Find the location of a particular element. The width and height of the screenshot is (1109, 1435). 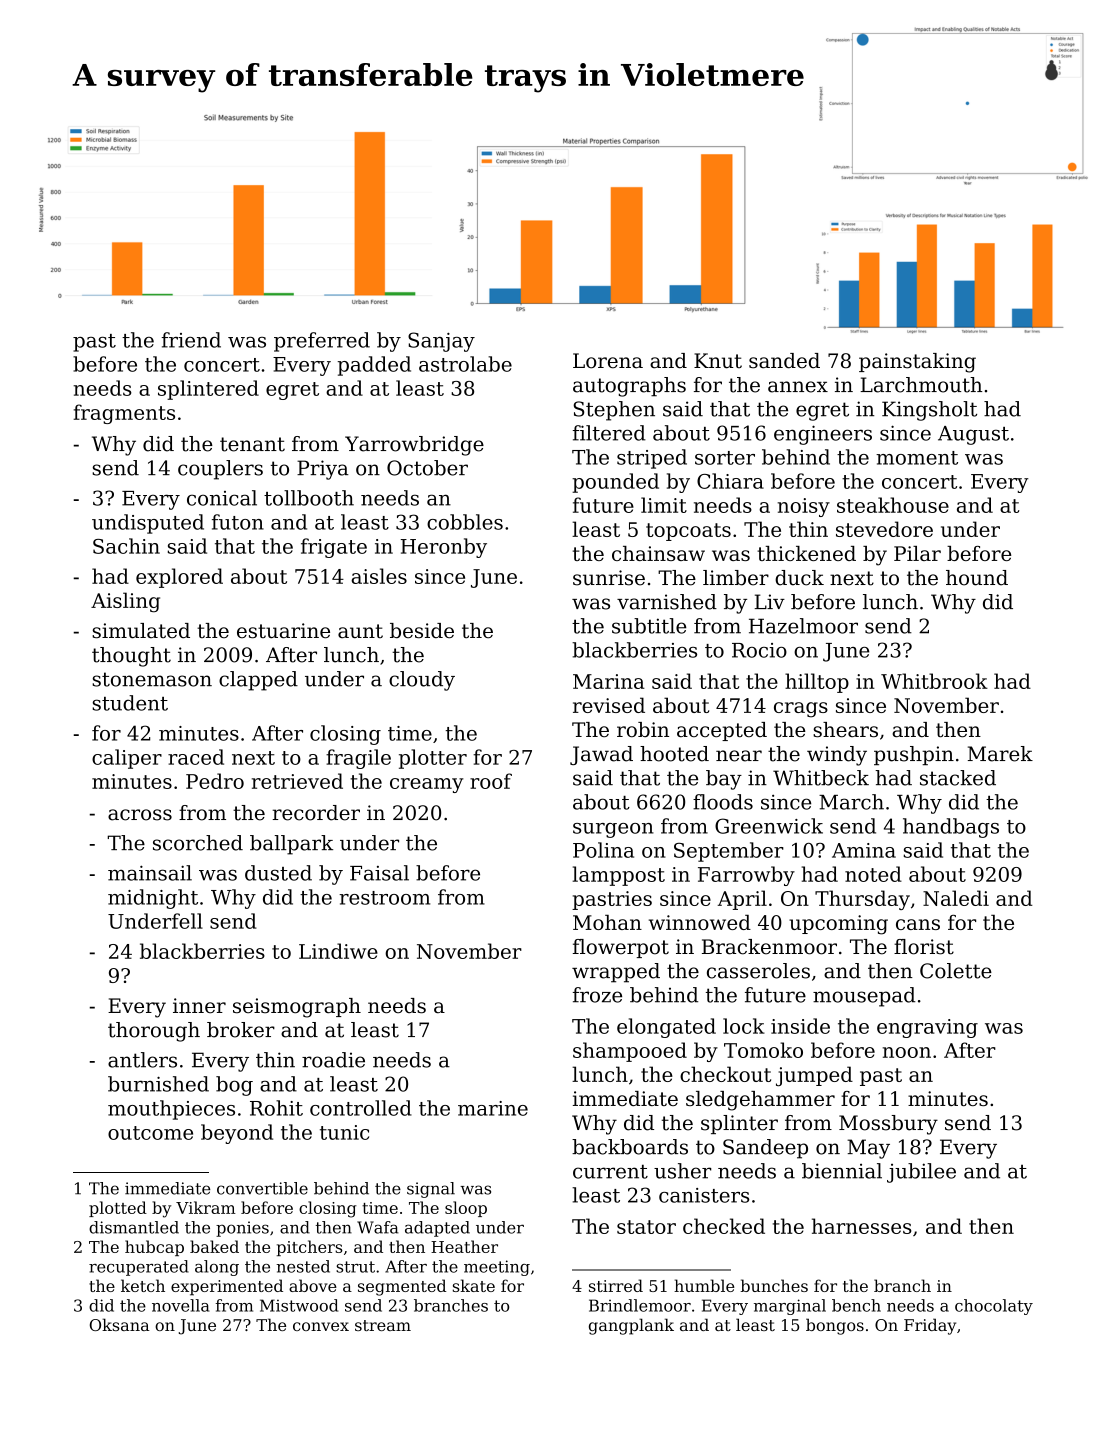

fragments is located at coordinates (124, 414).
